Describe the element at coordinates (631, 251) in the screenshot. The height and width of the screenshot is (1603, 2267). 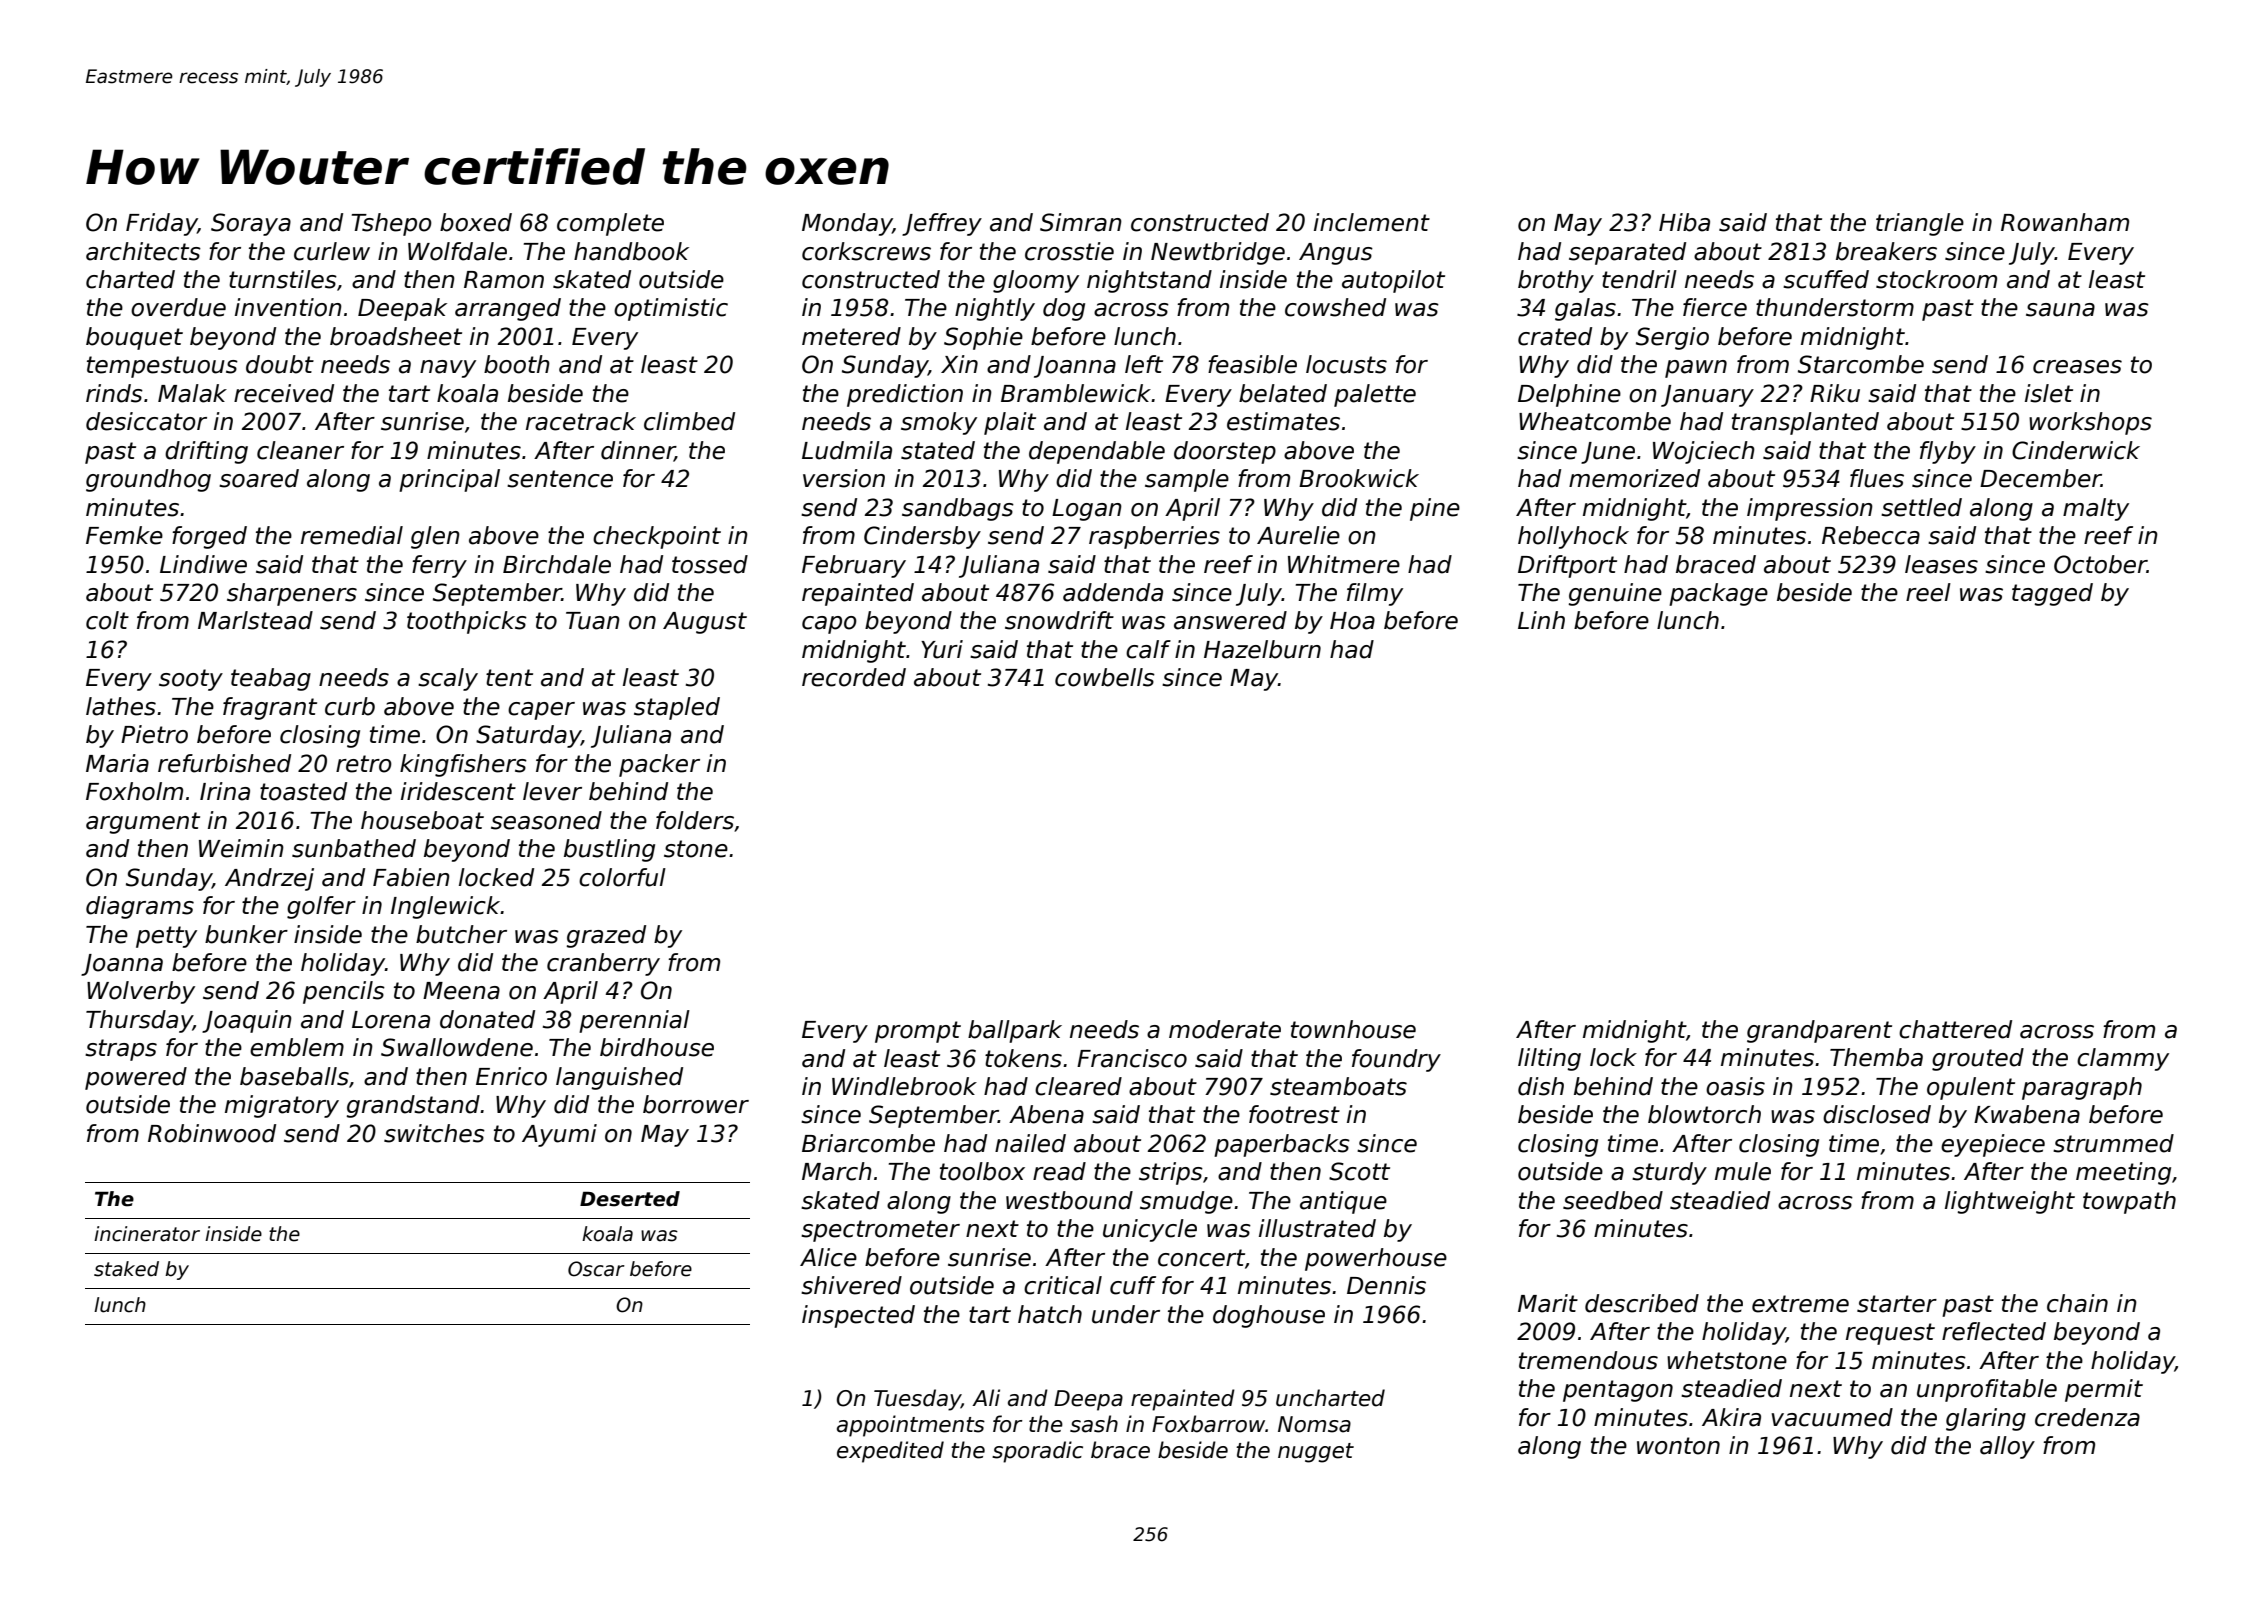
I see `handbook` at that location.
